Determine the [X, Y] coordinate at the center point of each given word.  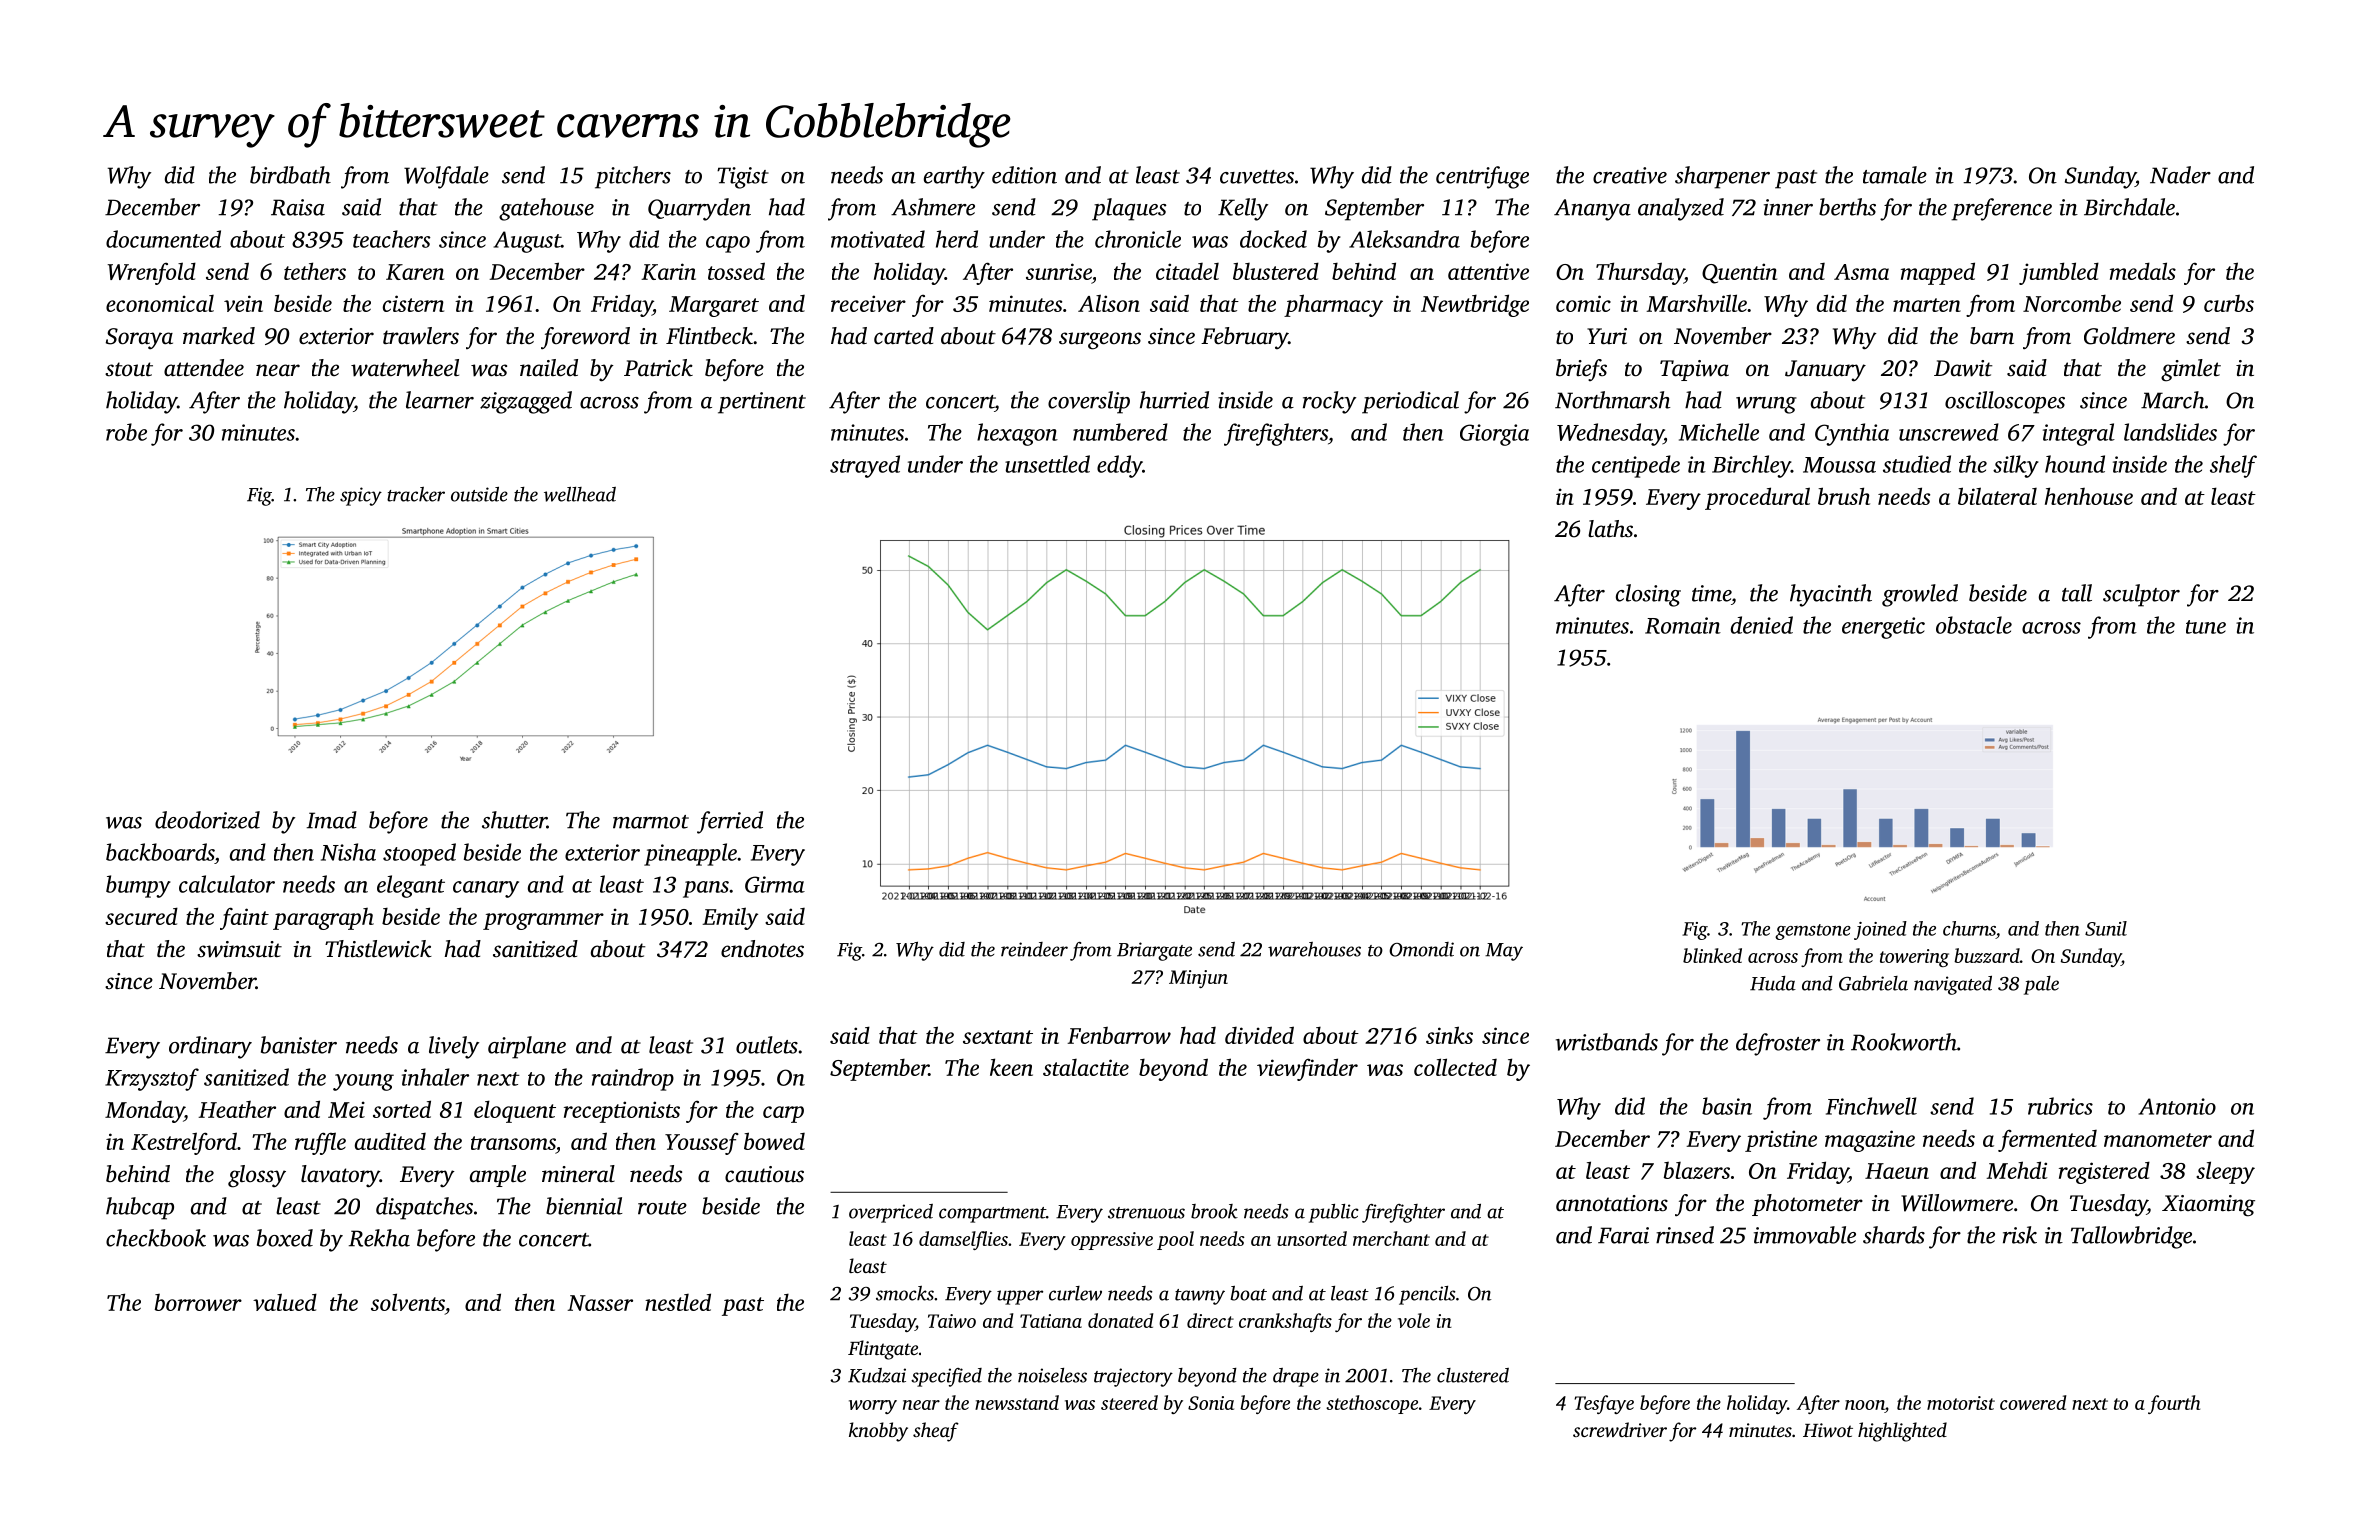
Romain [1683, 625]
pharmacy [1333, 305]
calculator [227, 884]
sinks [1449, 1035]
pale [2041, 985]
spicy [361, 496]
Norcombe [2072, 303]
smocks [905, 1293]
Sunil [2106, 928]
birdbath [290, 175]
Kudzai [877, 1375]
